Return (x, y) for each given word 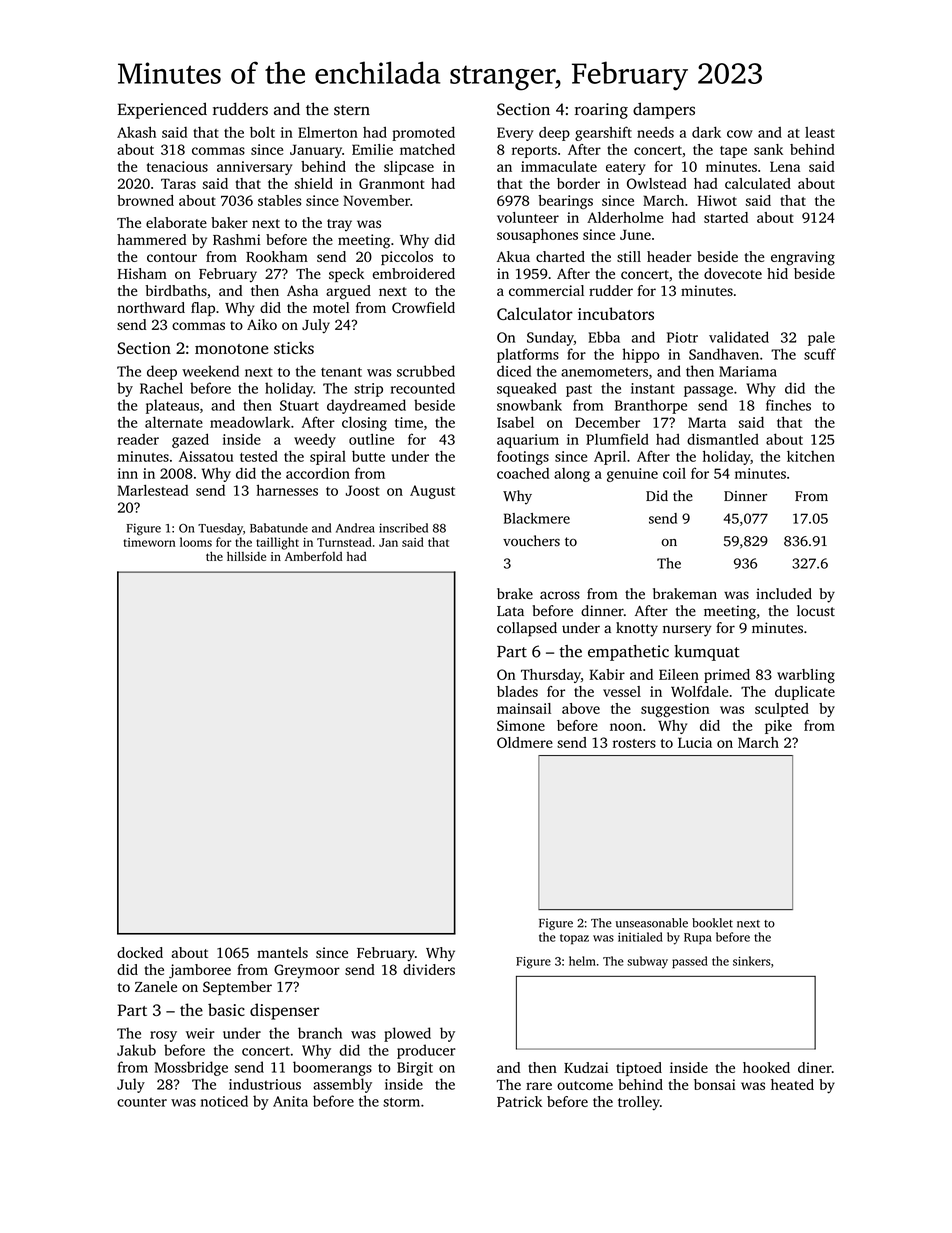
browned (145, 200)
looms (196, 542)
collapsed (527, 629)
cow (740, 134)
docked (140, 952)
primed (727, 676)
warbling (806, 676)
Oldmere (525, 742)
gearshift (603, 133)
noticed (224, 1101)
